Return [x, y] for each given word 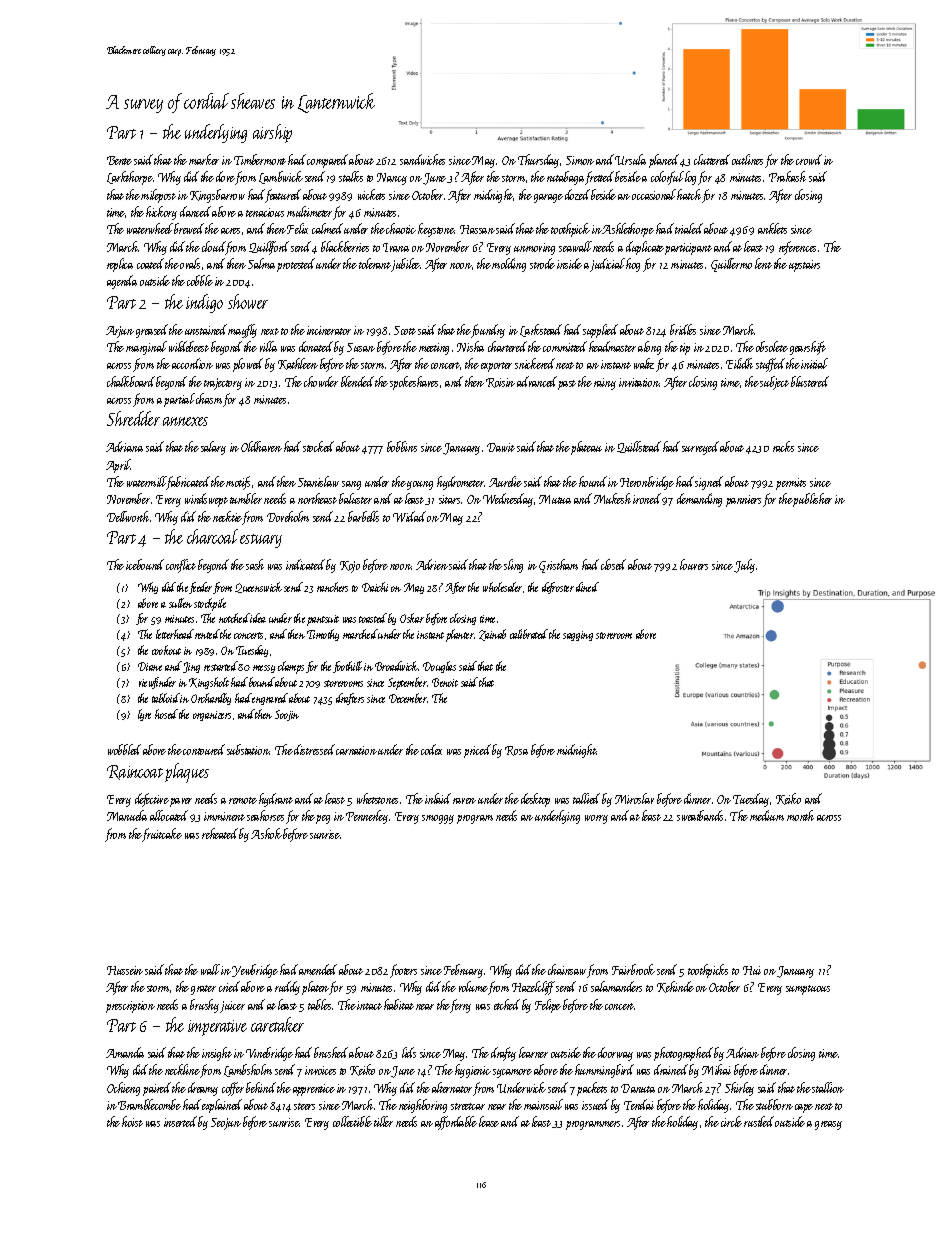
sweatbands [700, 815]
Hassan [477, 229]
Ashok [266, 833]
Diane [150, 666]
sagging [578, 636]
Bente [119, 160]
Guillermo [731, 265]
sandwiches [422, 159]
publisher [812, 500]
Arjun [120, 332]
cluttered [712, 159]
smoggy [438, 819]
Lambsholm [248, 1070]
